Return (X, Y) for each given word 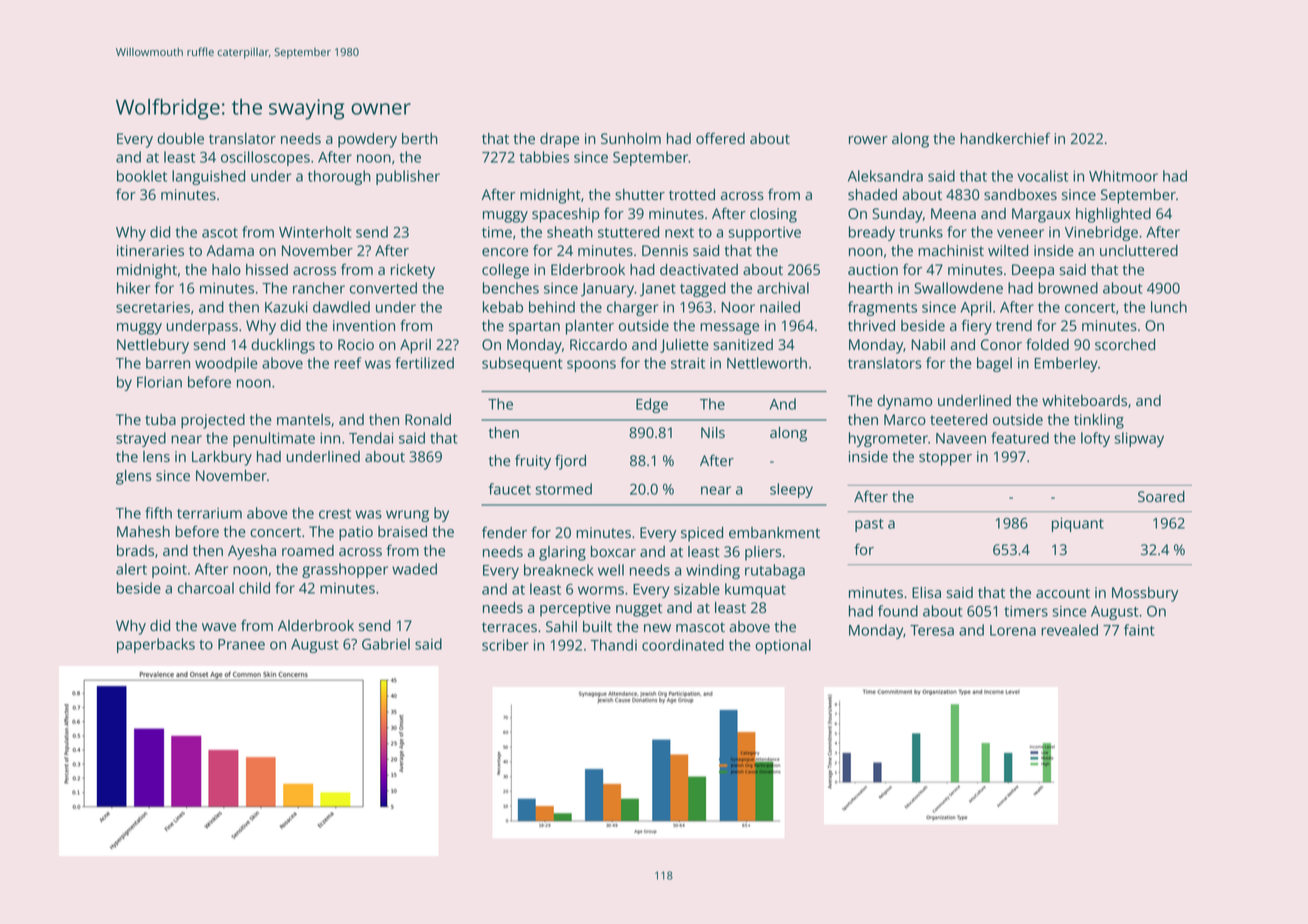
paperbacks (156, 645)
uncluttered (1139, 250)
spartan (534, 328)
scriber (505, 645)
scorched (1125, 344)
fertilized (424, 363)
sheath (570, 232)
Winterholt (315, 232)
